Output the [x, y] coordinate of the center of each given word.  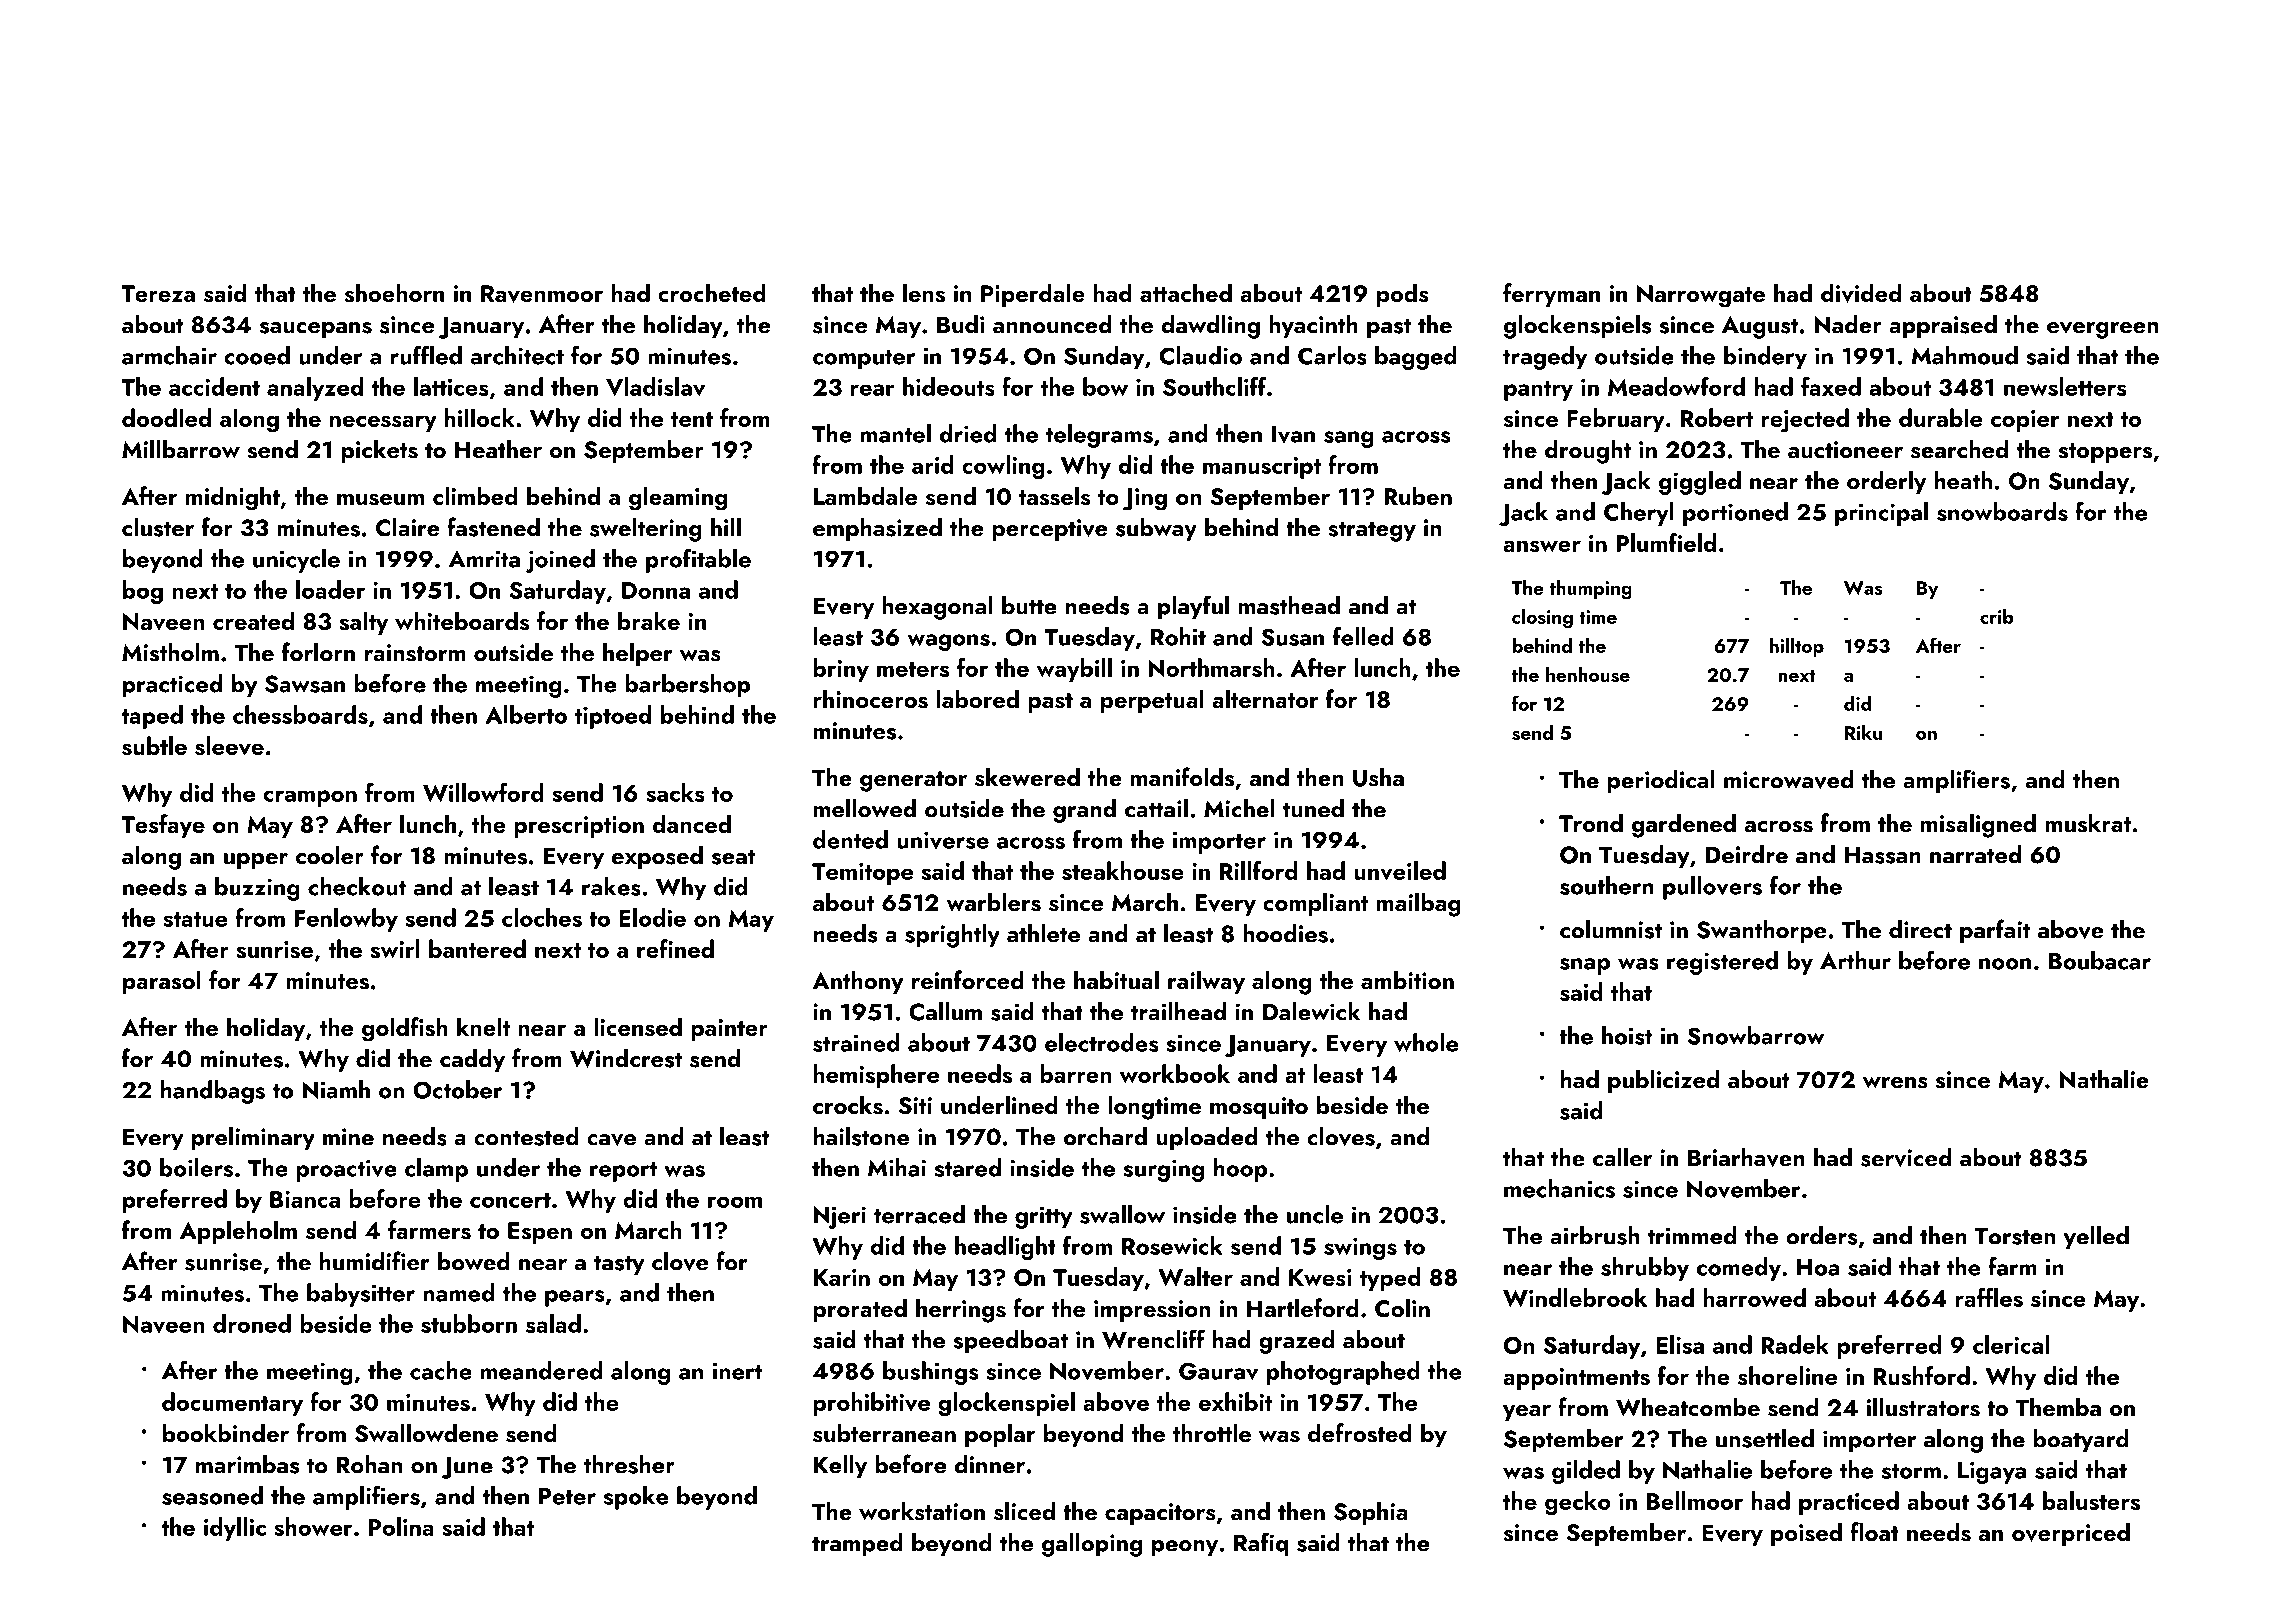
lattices [451, 386]
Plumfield [1666, 542]
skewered [1027, 777]
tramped [857, 1545]
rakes [611, 886]
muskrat [2088, 823]
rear [872, 390]
